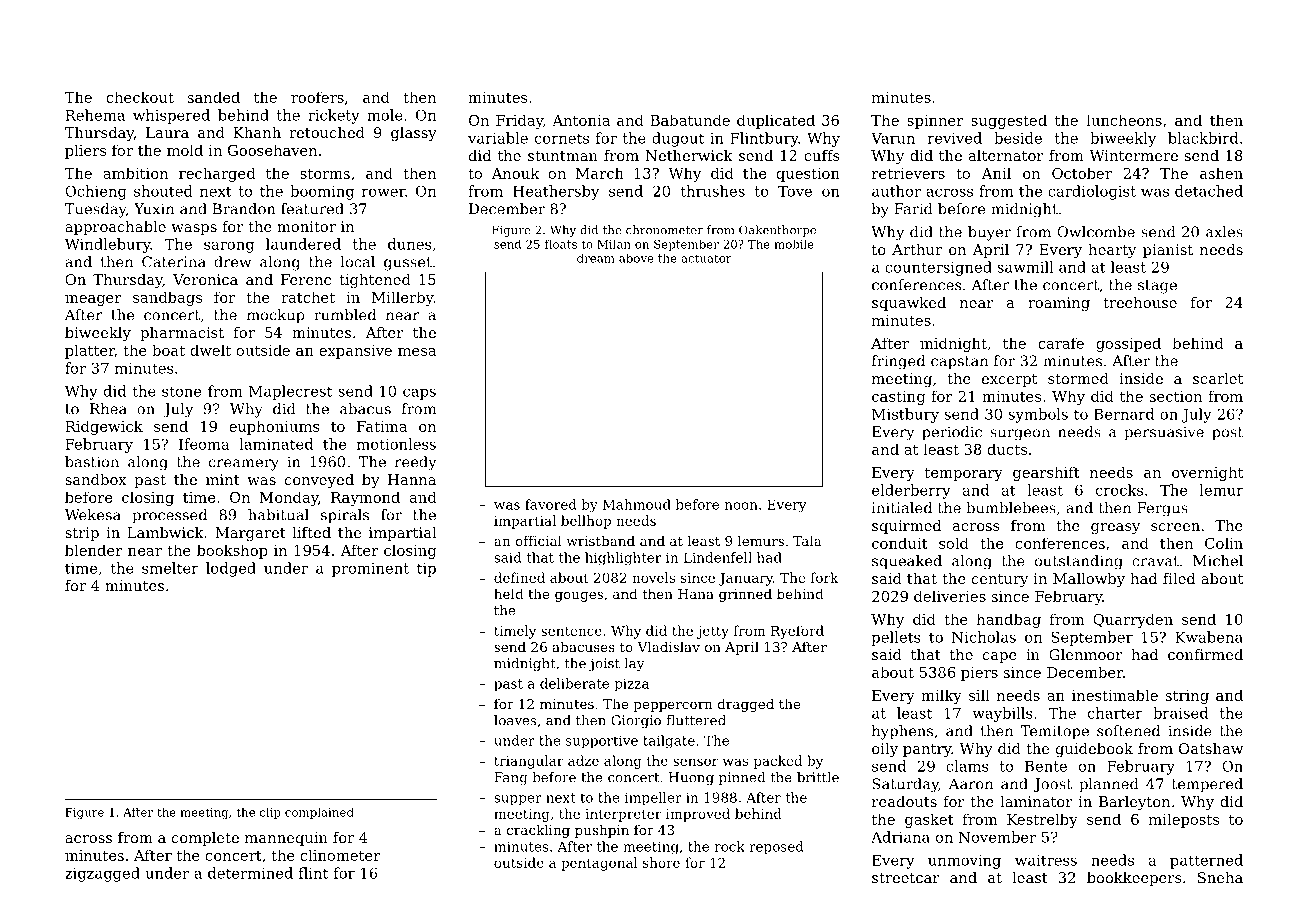  I want to click on roofers, so click(317, 97).
